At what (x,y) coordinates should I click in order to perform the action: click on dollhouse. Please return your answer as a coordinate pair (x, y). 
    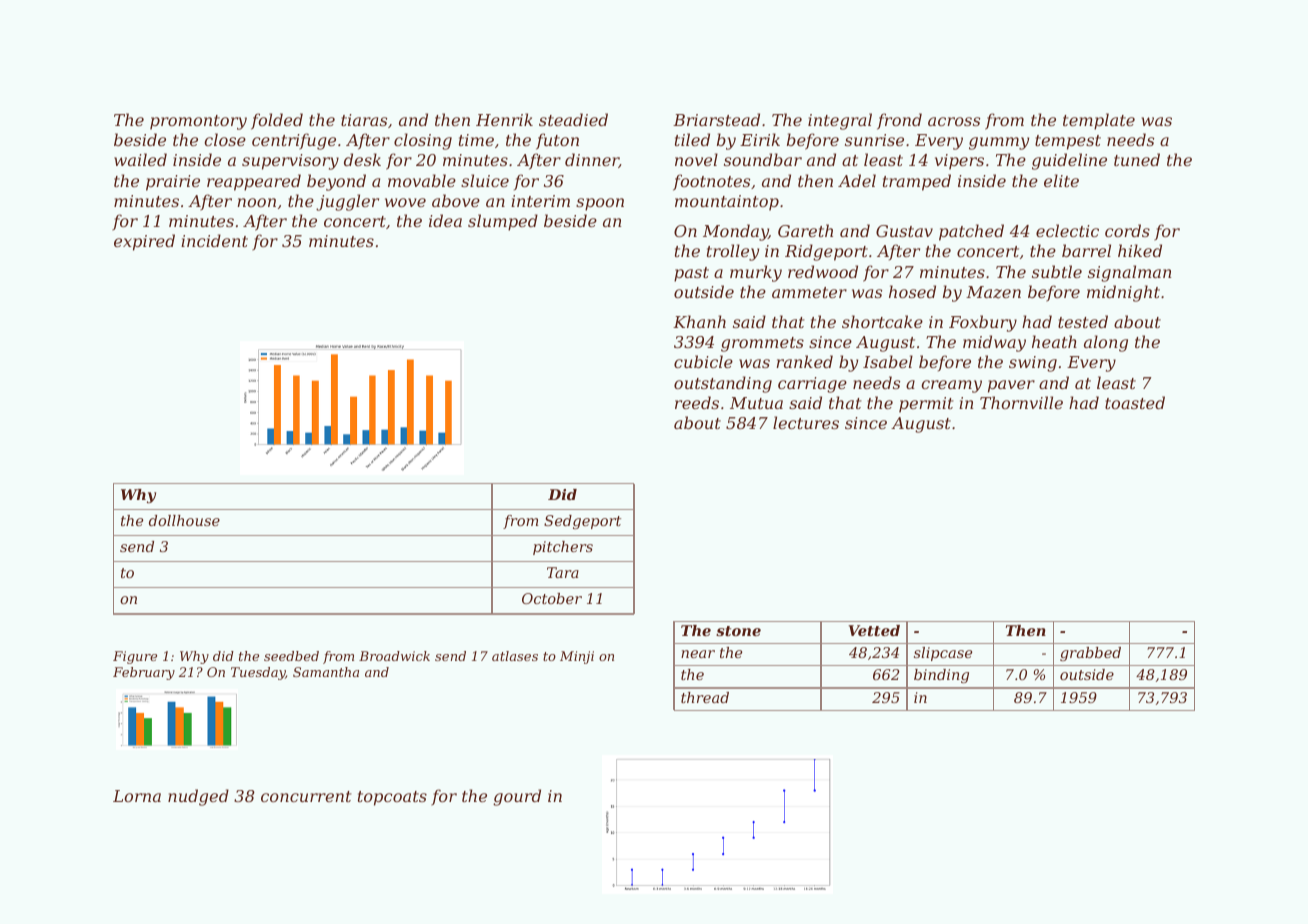
    Looking at the image, I should click on (184, 520).
